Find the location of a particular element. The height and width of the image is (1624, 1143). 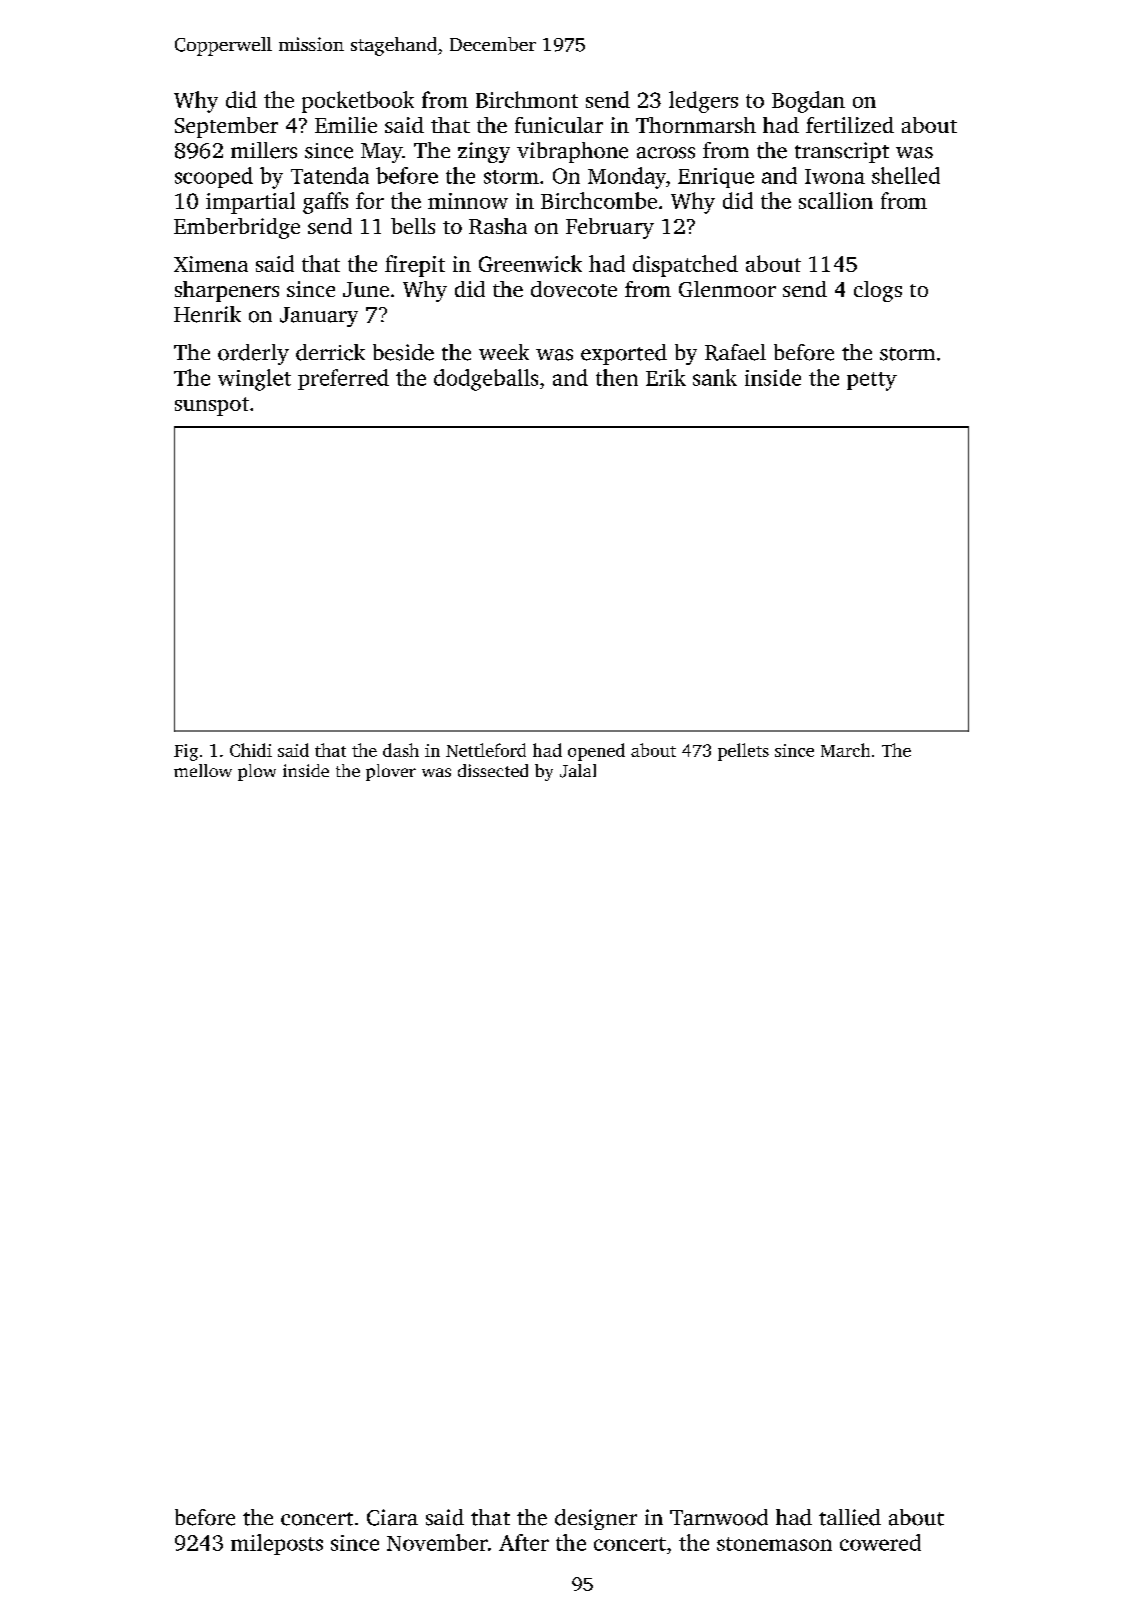

pocketbook is located at coordinates (358, 102).
